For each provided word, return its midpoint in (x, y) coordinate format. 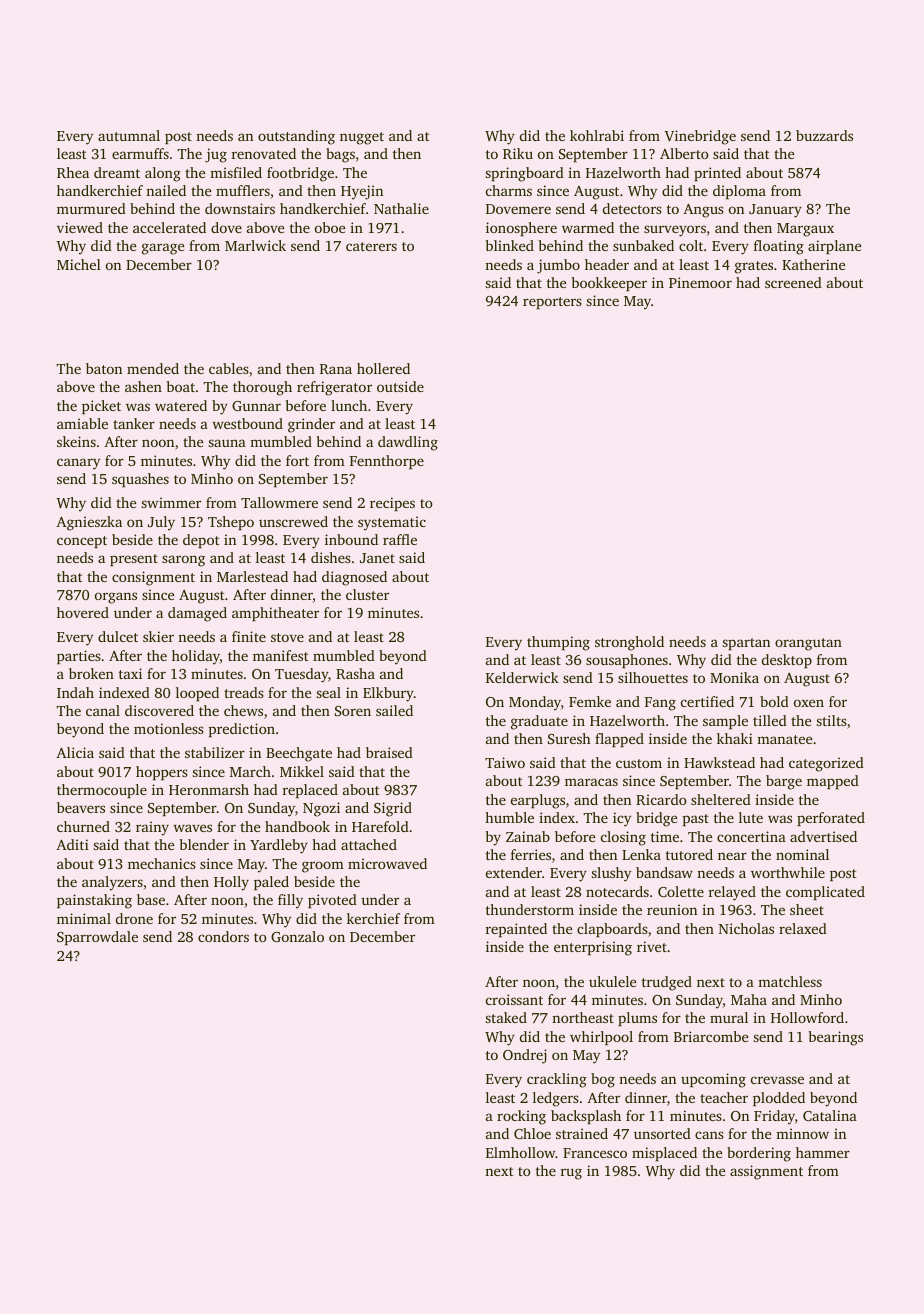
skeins (76, 441)
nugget (362, 138)
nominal (802, 854)
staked (506, 1017)
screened (793, 282)
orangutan (808, 644)
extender (514, 872)
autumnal (129, 135)
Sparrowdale (97, 938)
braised (389, 752)
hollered (383, 368)
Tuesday (301, 675)
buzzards (824, 135)
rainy (152, 828)
